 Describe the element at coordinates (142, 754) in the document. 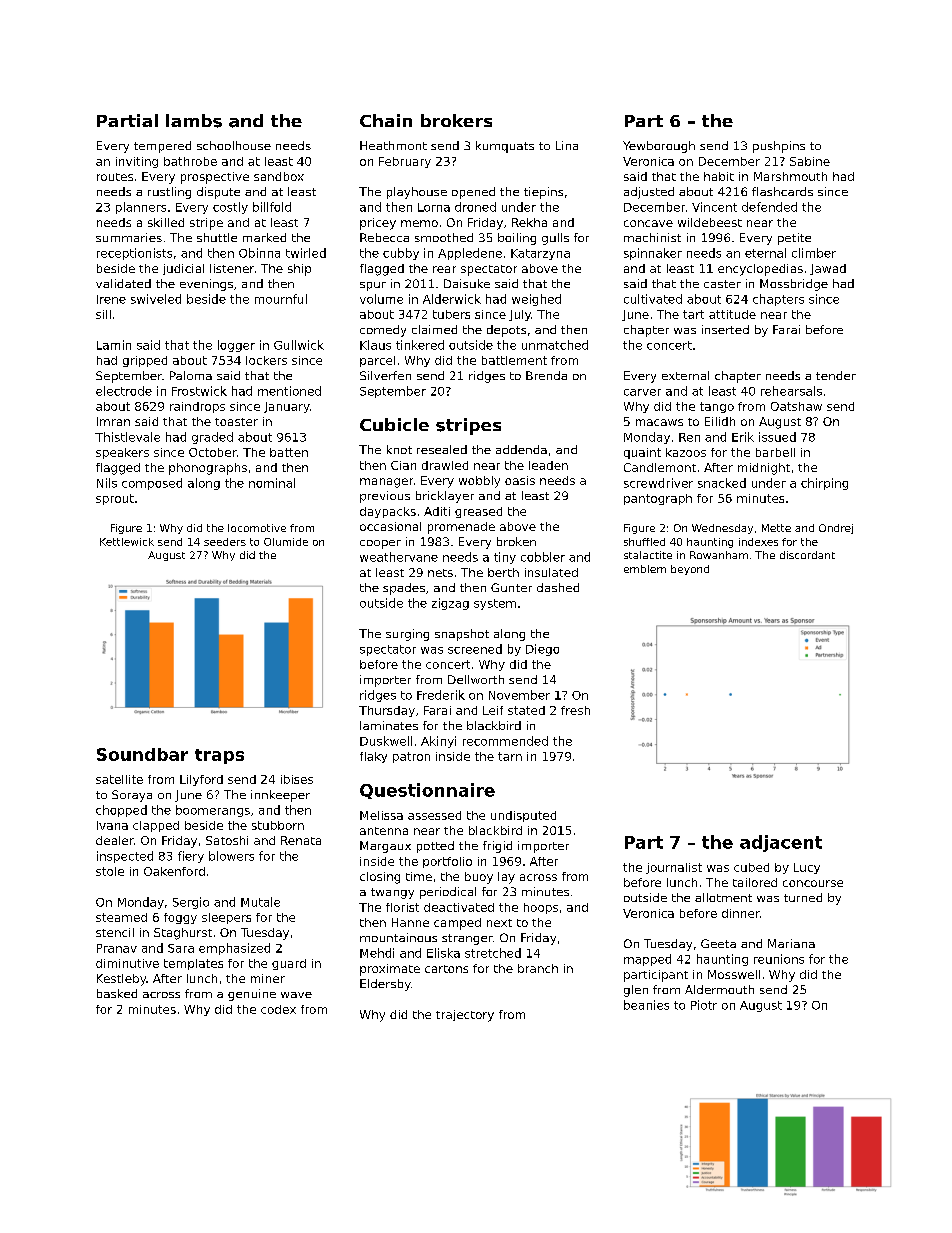

I see `Soundbar` at that location.
